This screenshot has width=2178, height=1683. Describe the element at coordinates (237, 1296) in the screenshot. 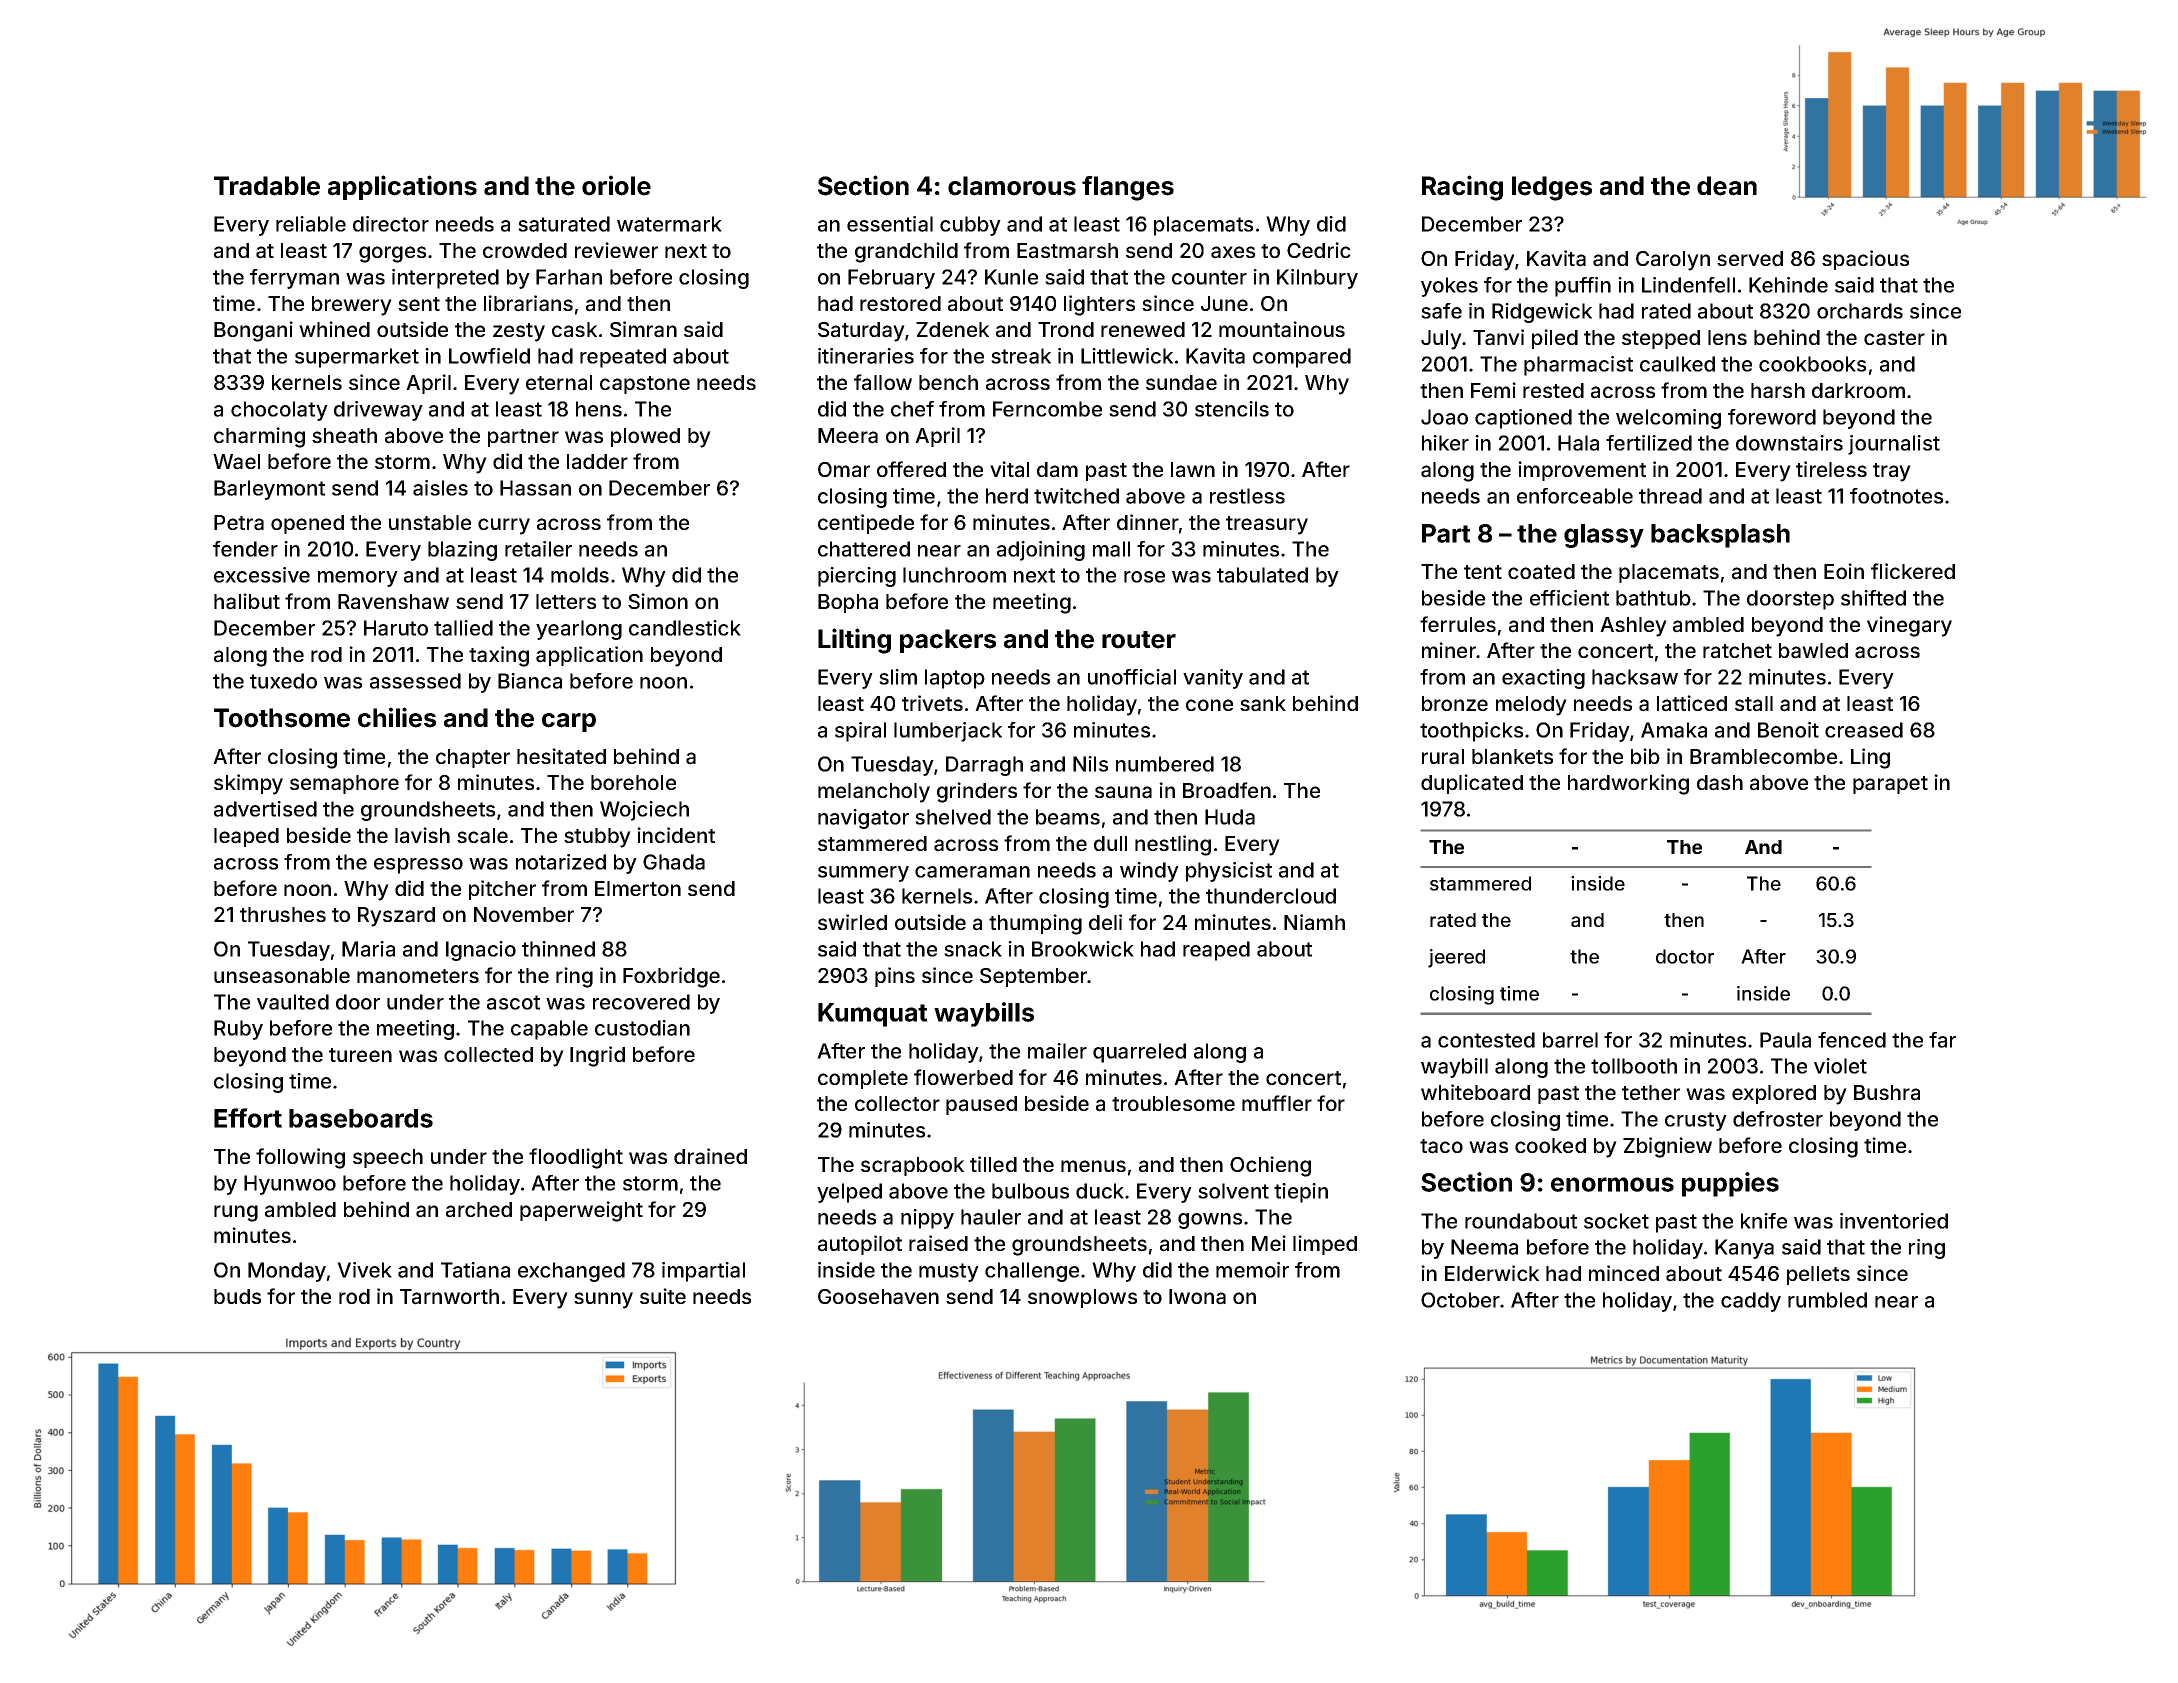

I see `buds` at that location.
